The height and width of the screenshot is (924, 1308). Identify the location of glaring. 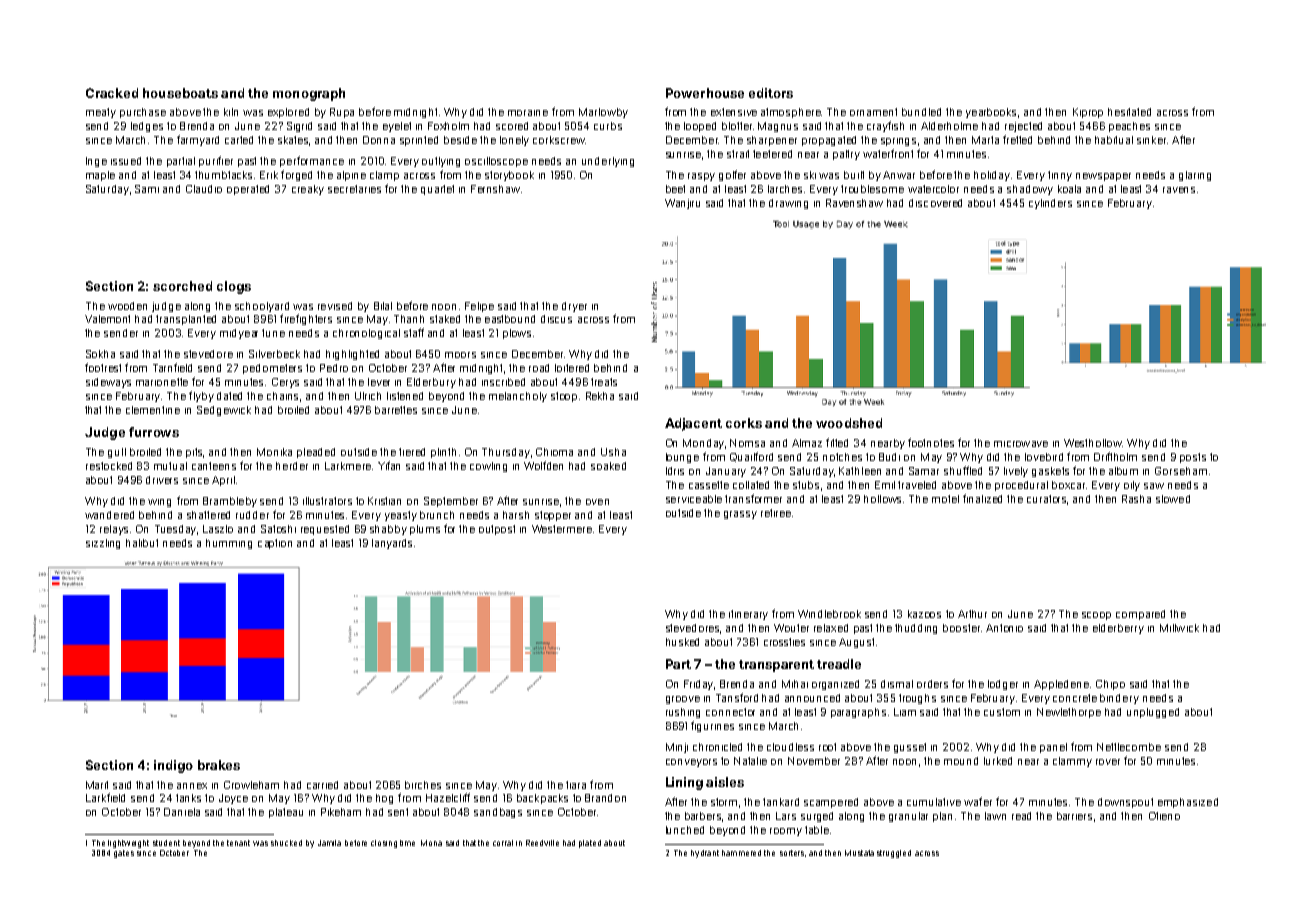
(1195, 176).
